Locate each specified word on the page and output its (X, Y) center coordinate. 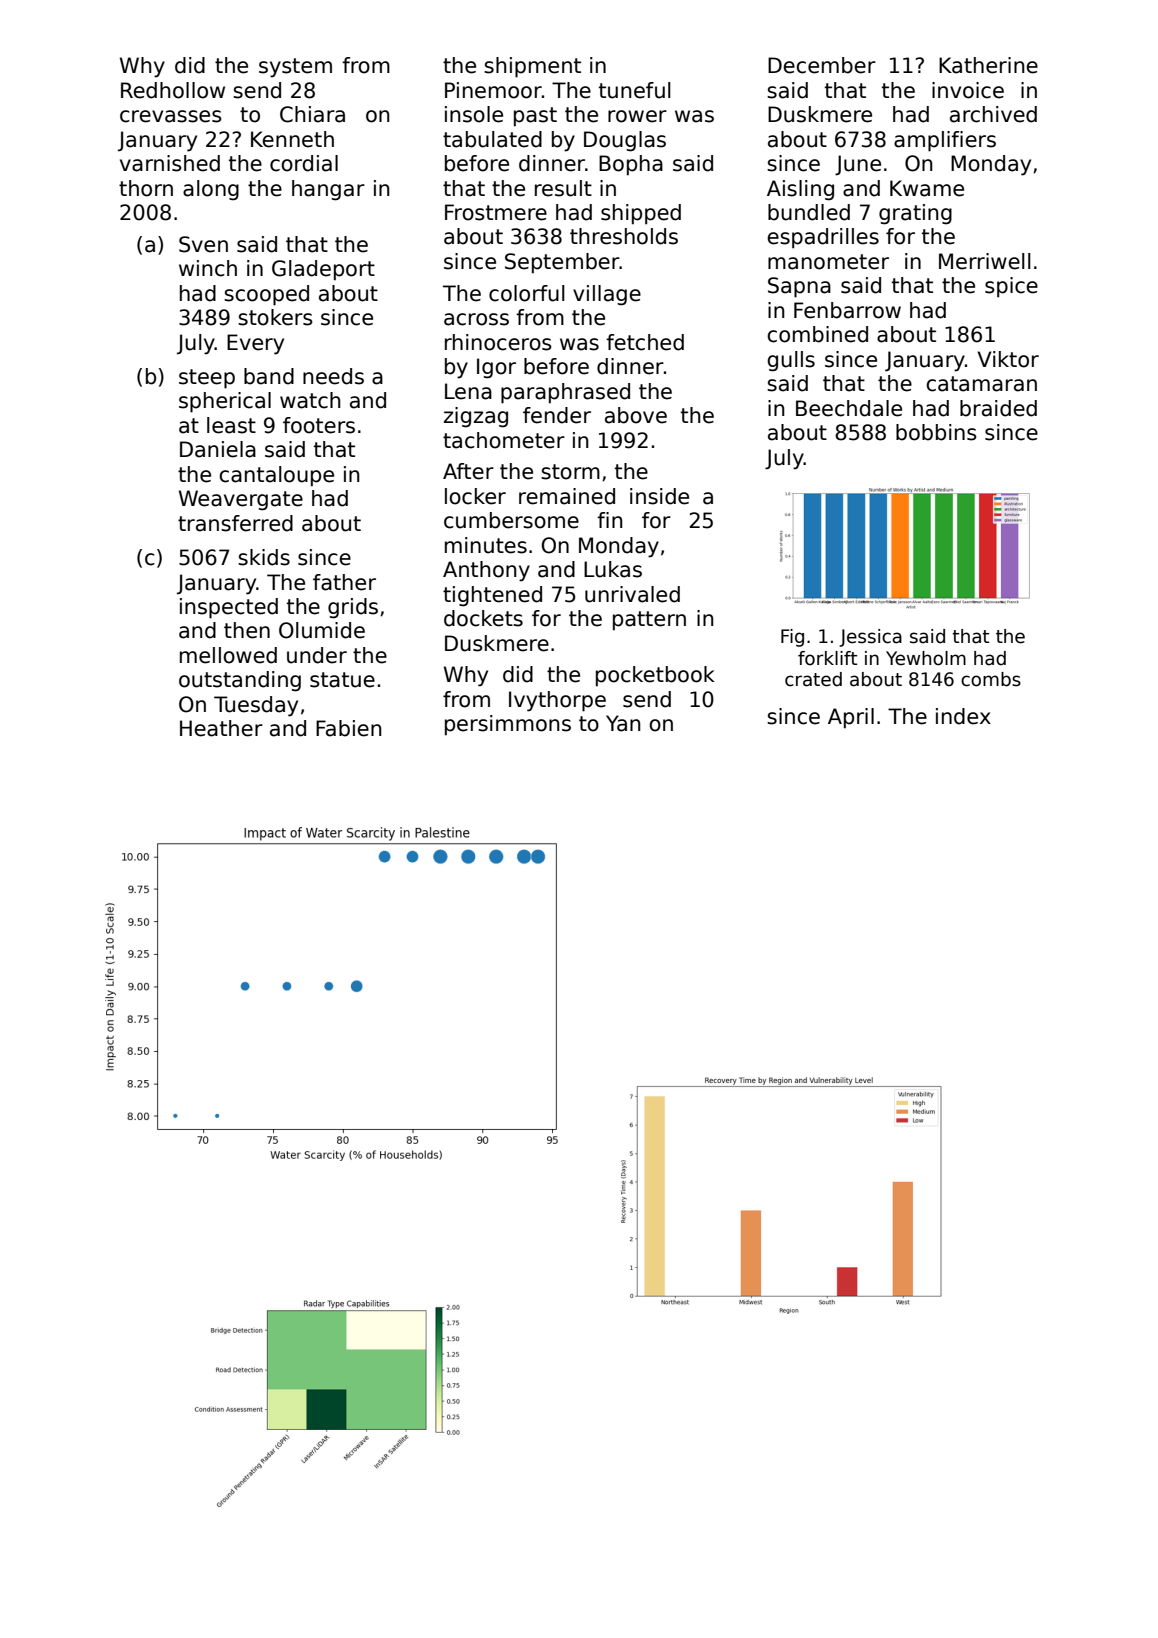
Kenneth (292, 139)
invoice (968, 90)
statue (342, 680)
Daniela (218, 449)
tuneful (635, 90)
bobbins (936, 432)
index (963, 716)
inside (659, 496)
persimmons (508, 725)
